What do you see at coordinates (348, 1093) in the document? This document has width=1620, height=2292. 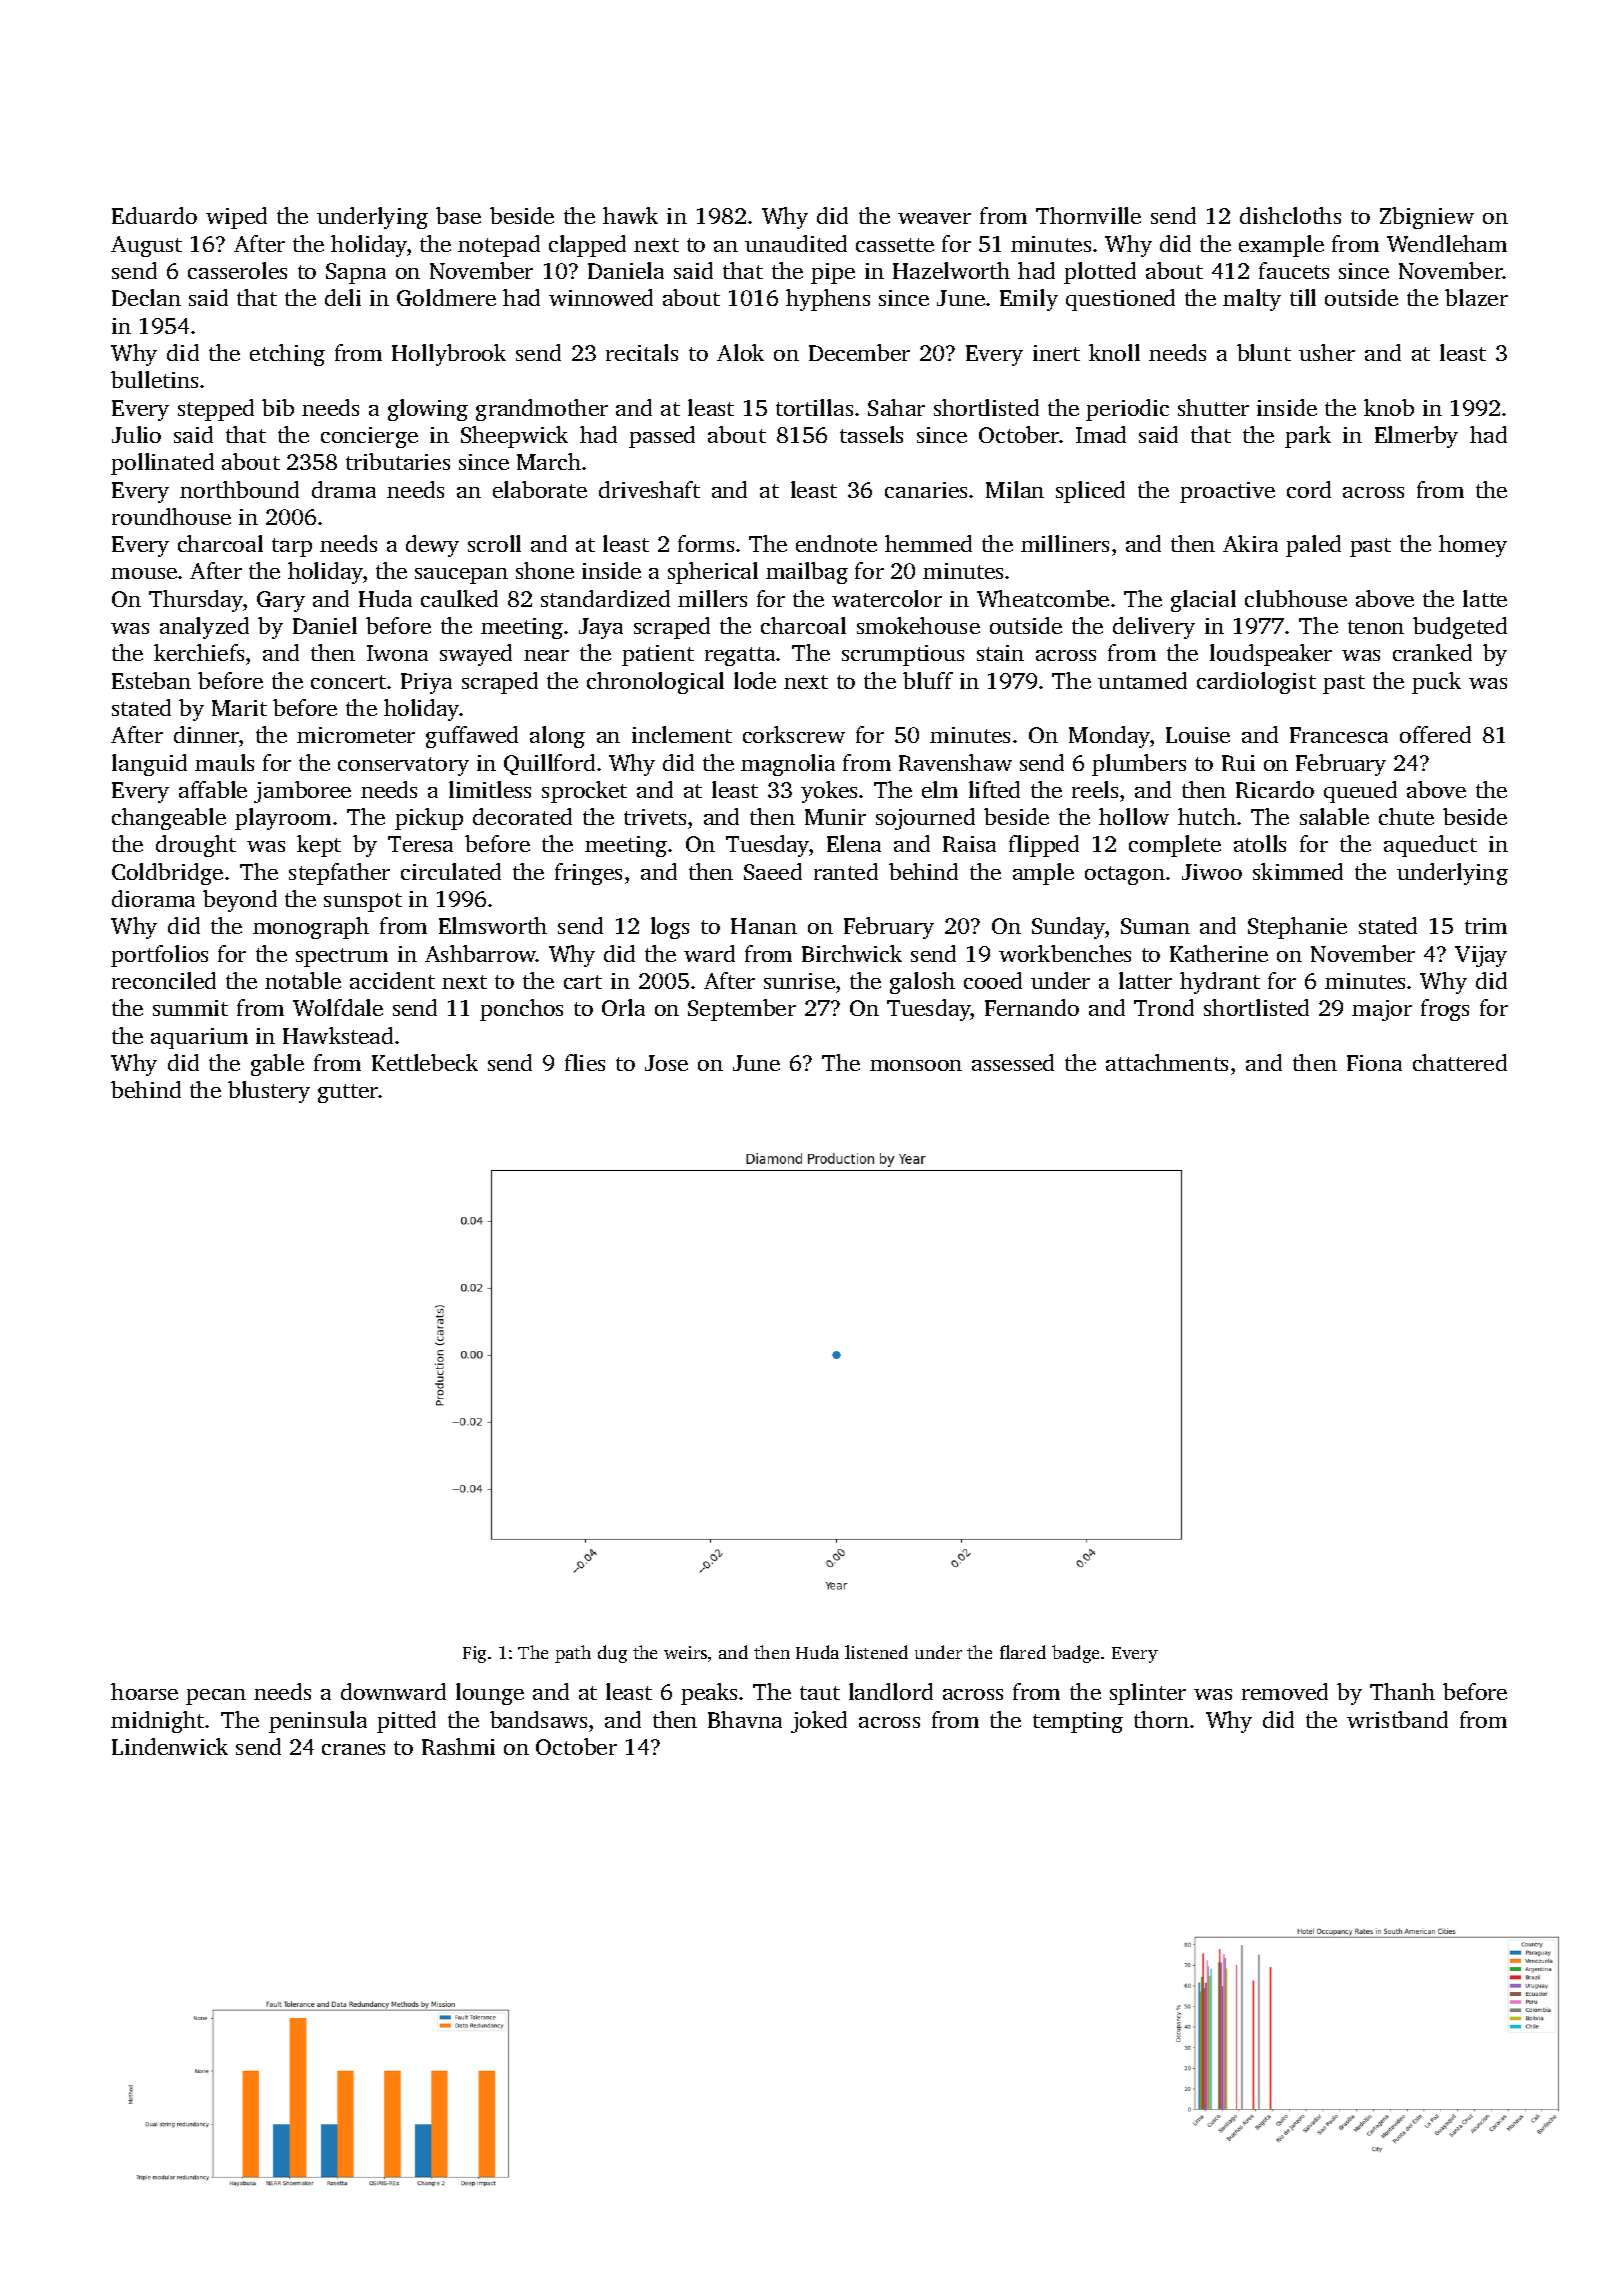 I see `gutter` at bounding box center [348, 1093].
